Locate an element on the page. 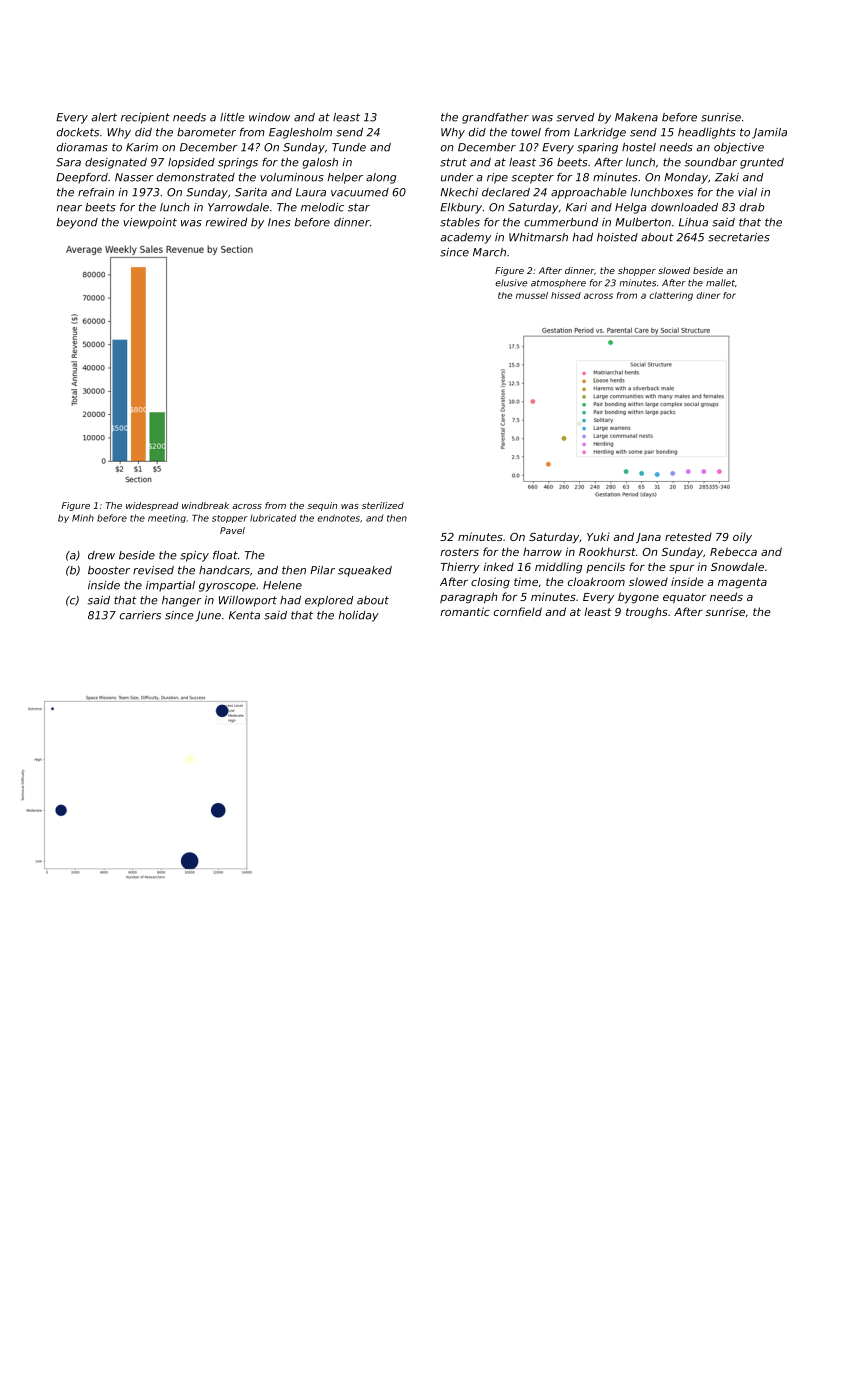 The height and width of the image is (1400, 849). clattering is located at coordinates (671, 296).
